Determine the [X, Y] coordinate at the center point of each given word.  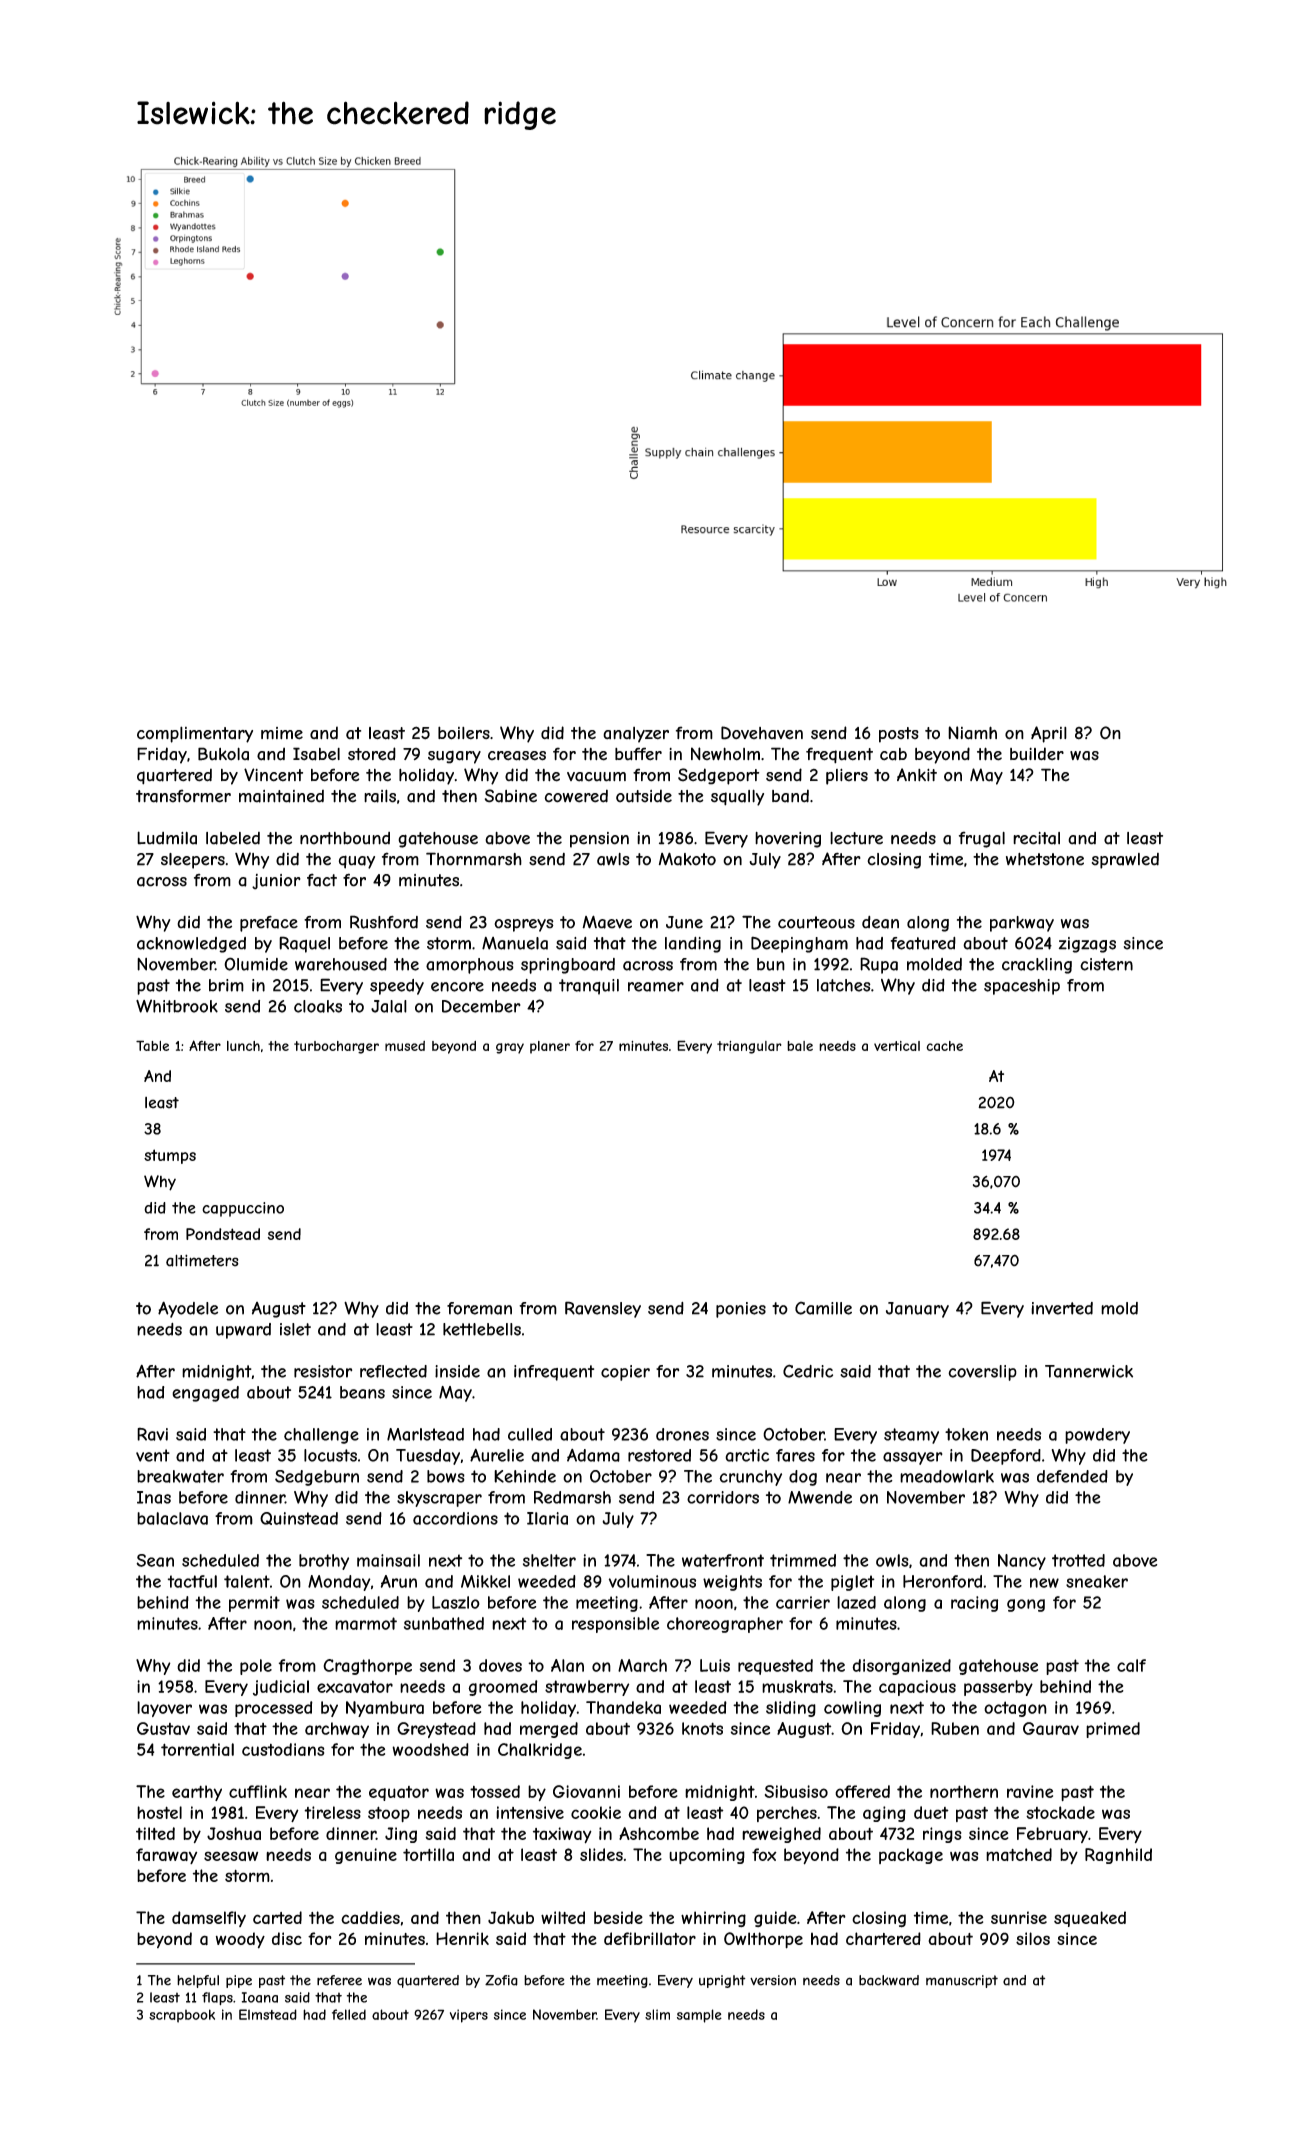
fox [764, 1854]
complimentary [195, 734]
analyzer [636, 735]
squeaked [1090, 1919]
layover [164, 1709]
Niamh [972, 733]
